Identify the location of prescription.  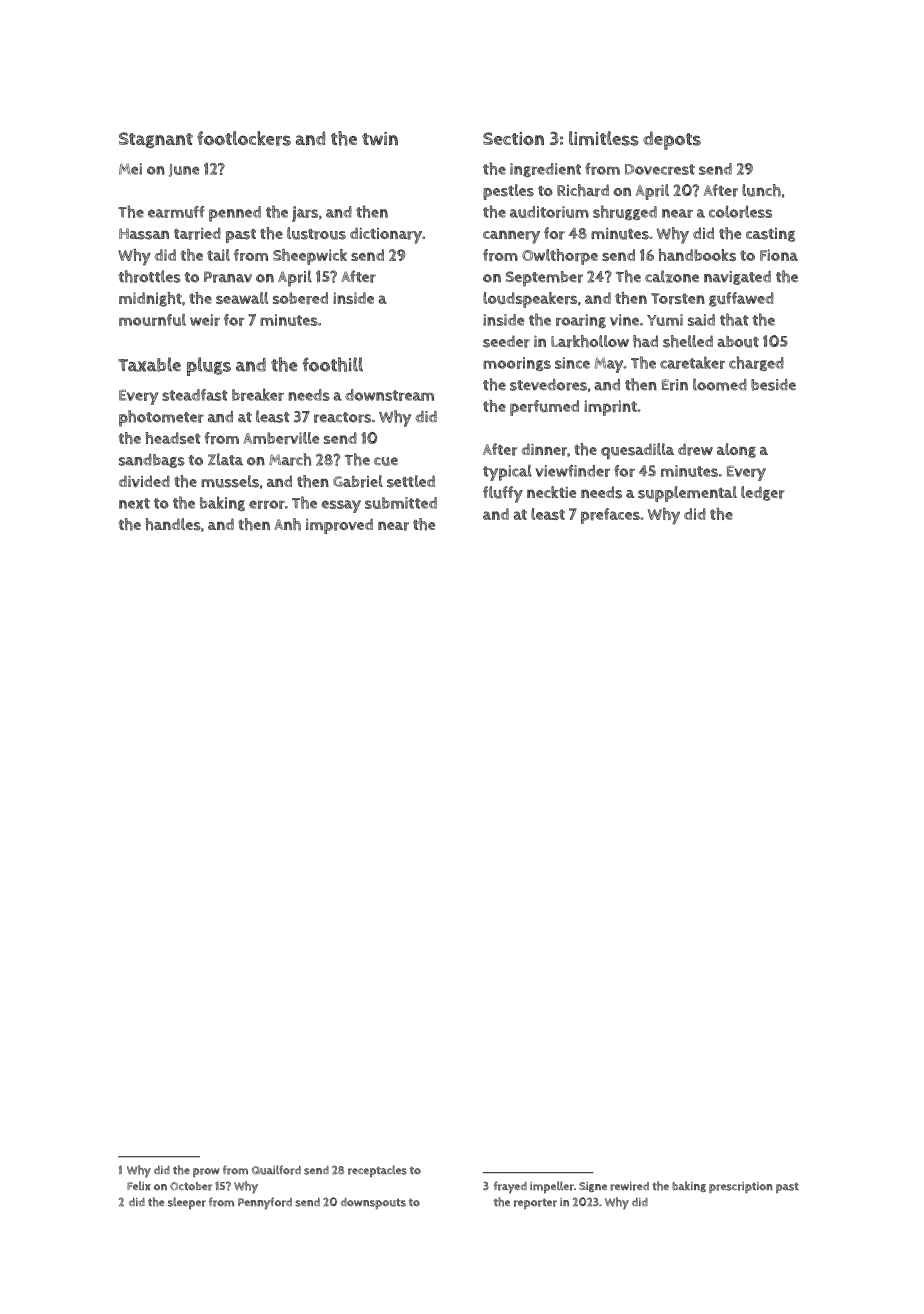
(741, 1187).
